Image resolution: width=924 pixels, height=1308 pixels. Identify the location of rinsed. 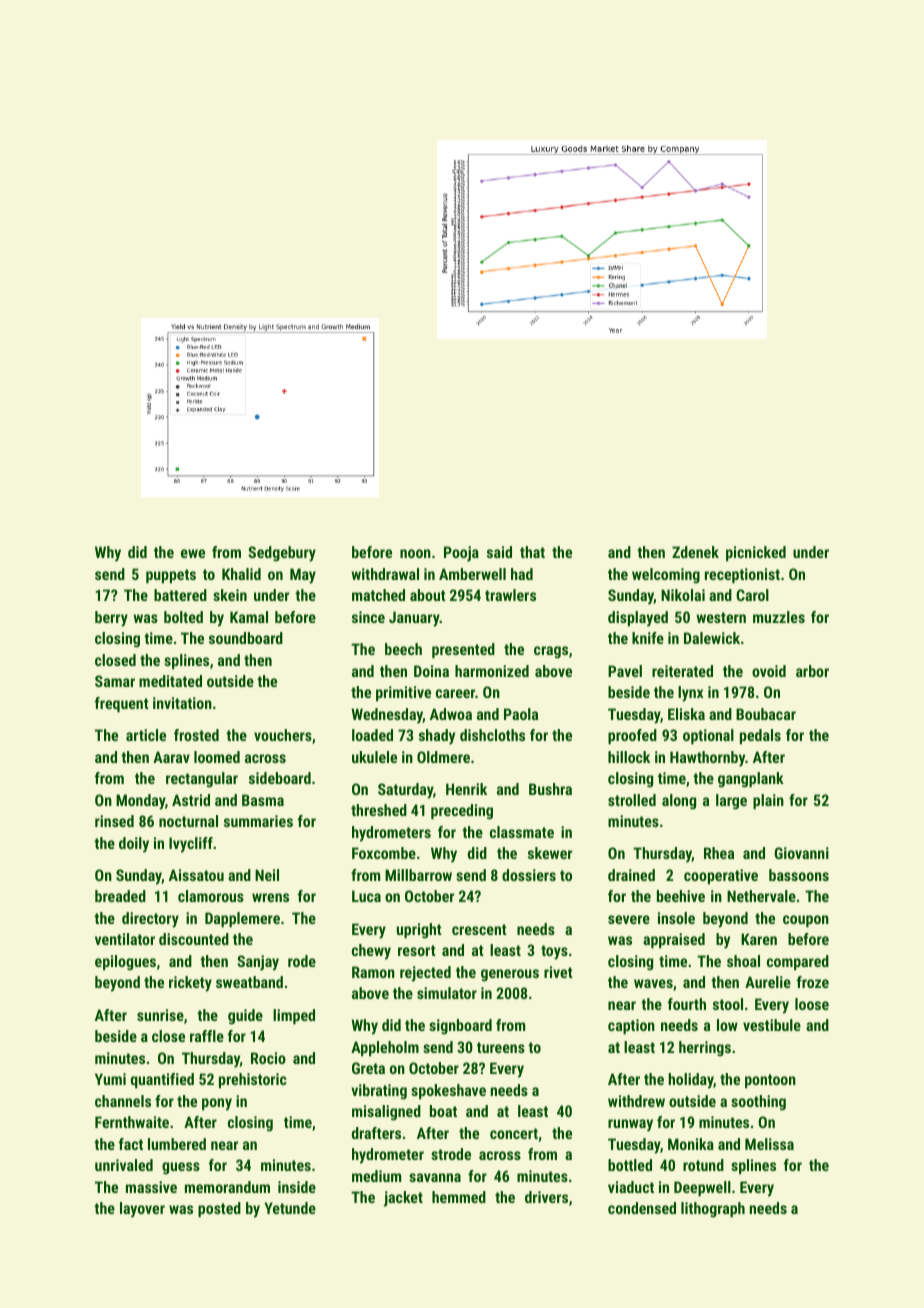
(114, 821).
